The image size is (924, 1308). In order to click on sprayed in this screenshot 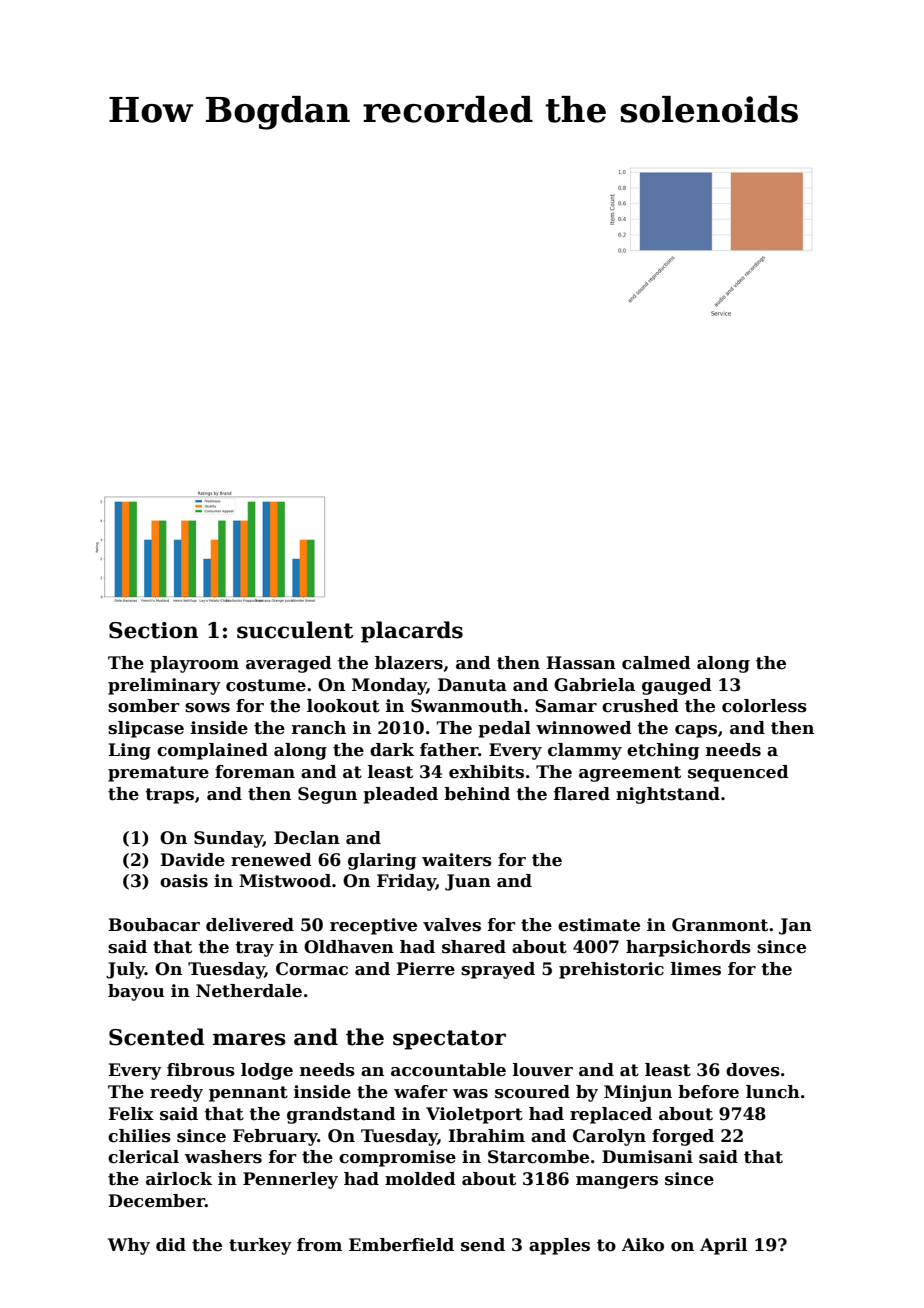, I will do `click(498, 970)`.
